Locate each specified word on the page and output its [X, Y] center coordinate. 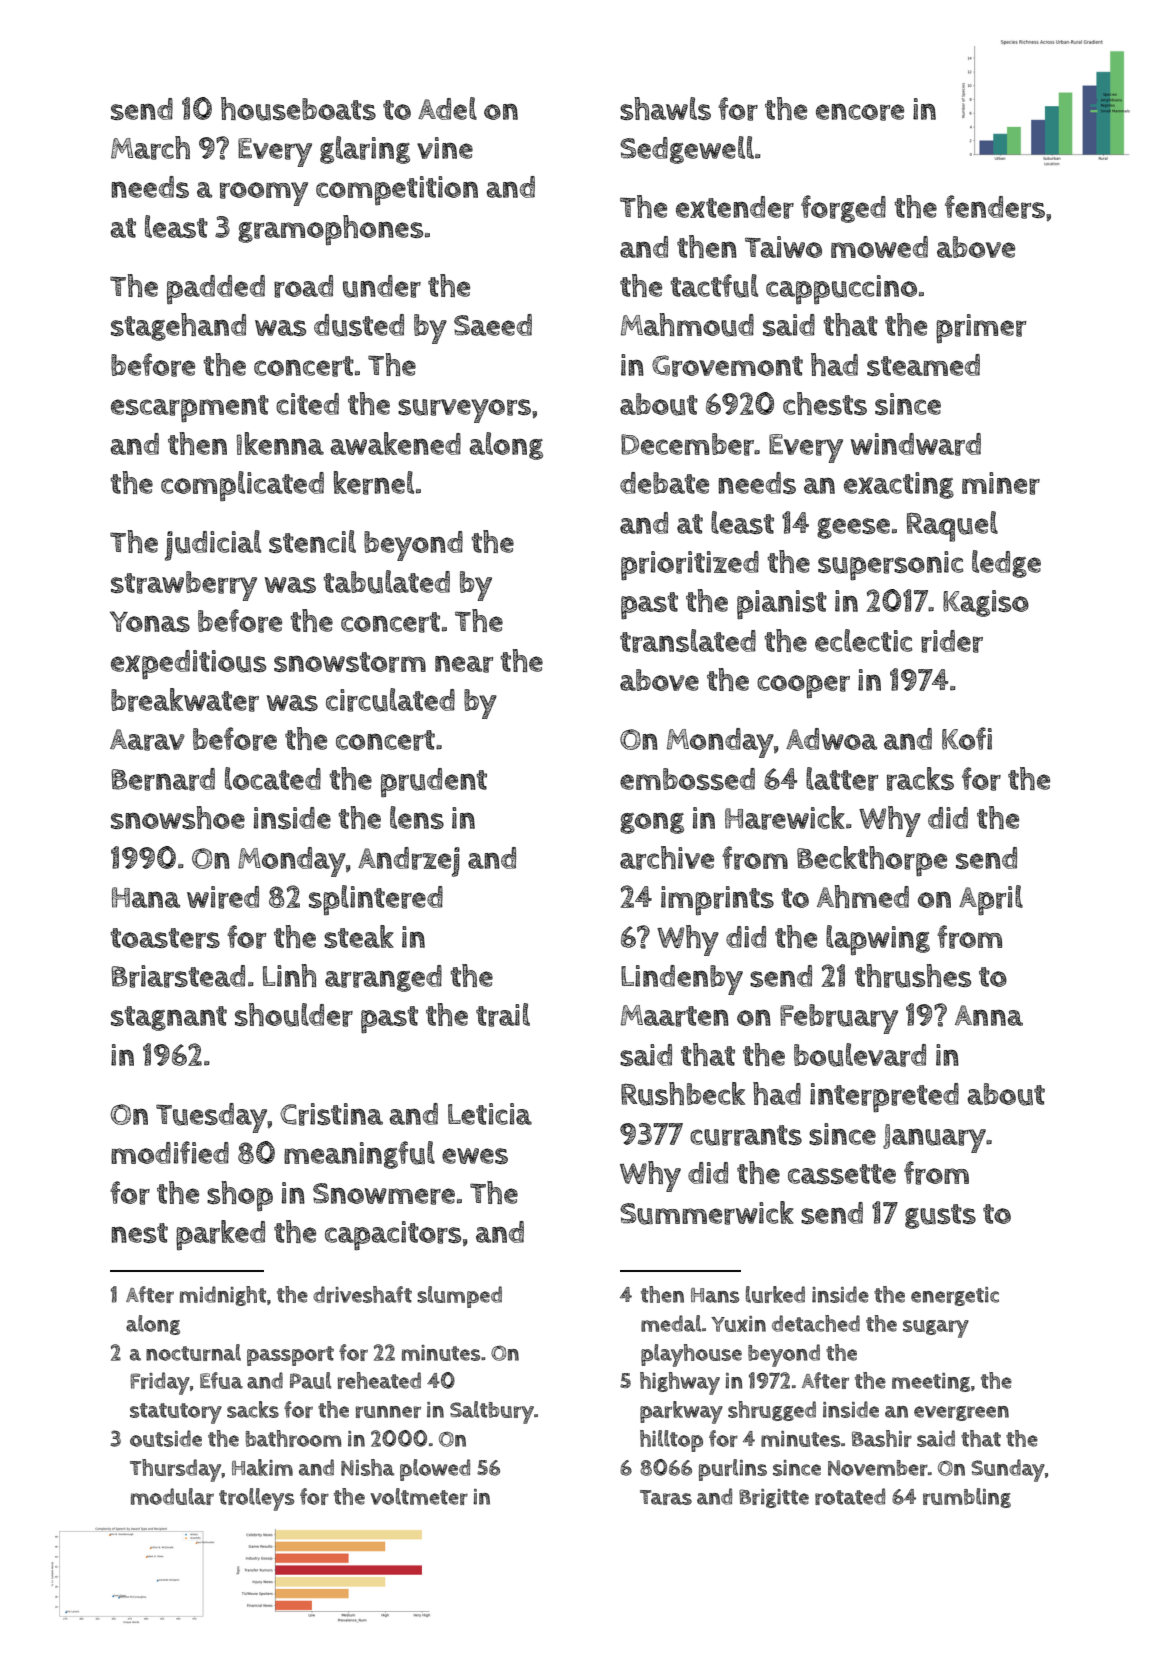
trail [503, 1015]
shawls [665, 108]
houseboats [298, 109]
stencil [312, 541]
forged [843, 209]
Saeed [493, 325]
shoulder [294, 1015]
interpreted [884, 1097]
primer [981, 329]
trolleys [256, 1499]
